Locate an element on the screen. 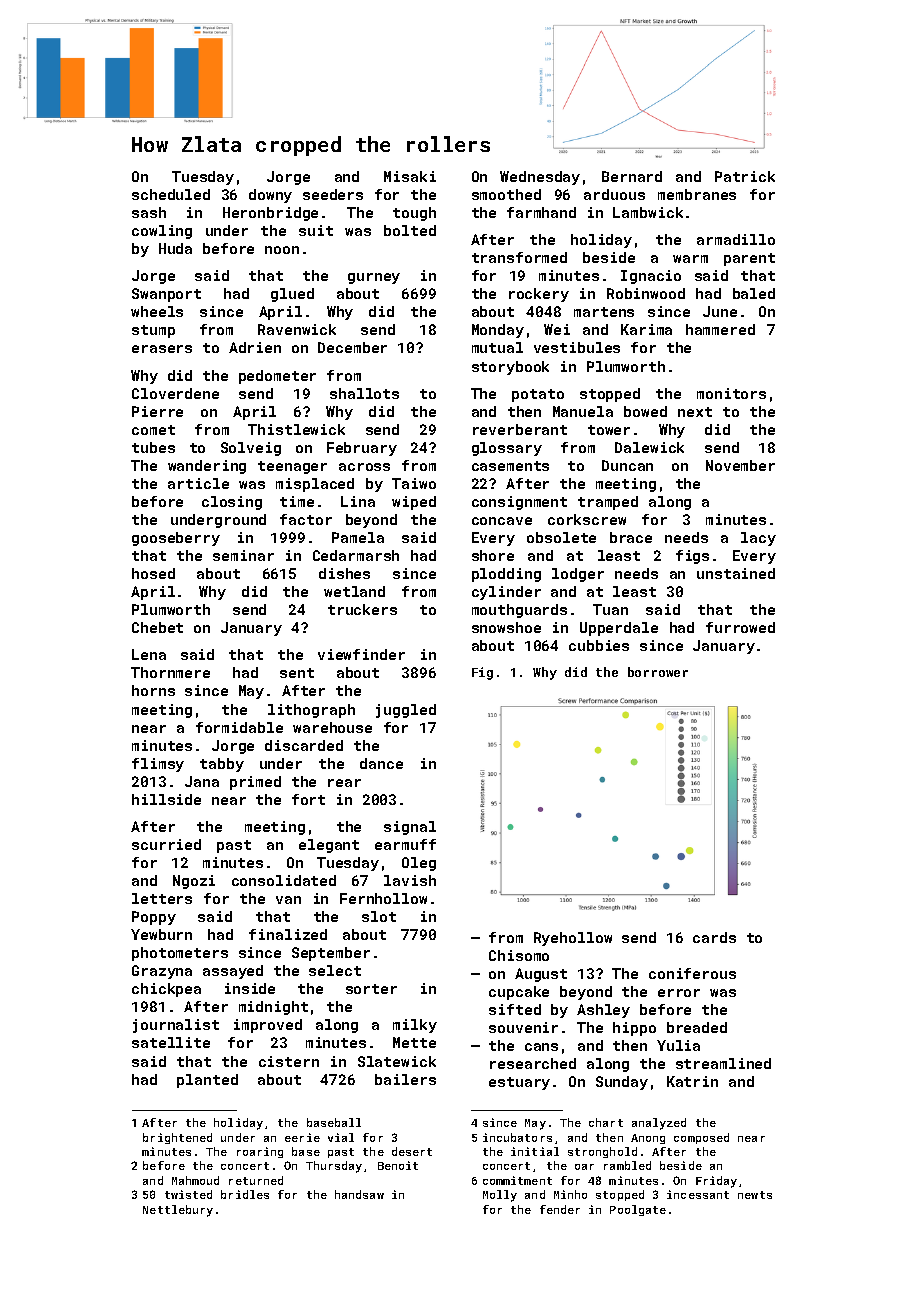 This screenshot has height=1316, width=908. scurried is located at coordinates (166, 844).
